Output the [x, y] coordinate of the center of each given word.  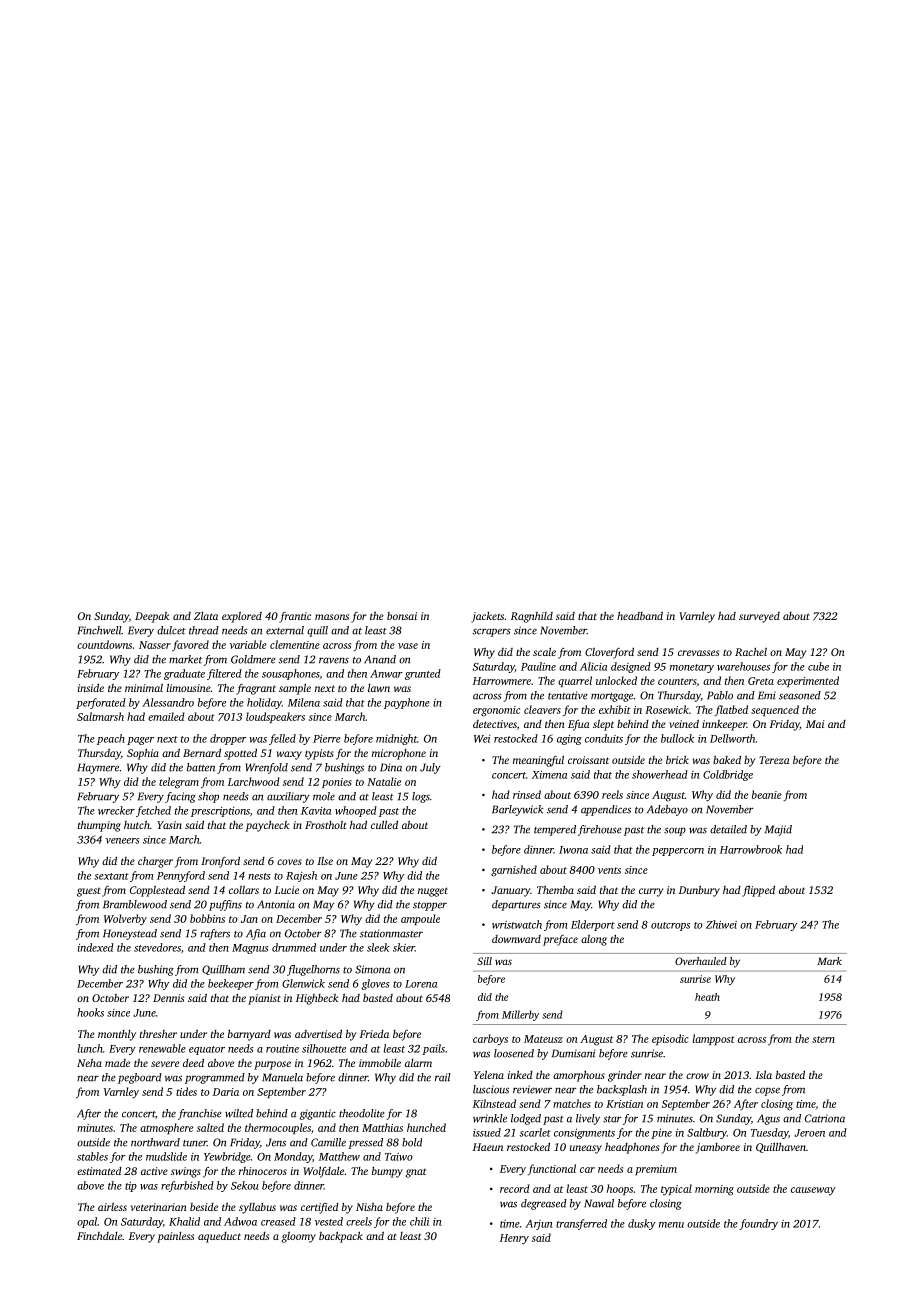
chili [419, 1221]
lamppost [714, 1039]
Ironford [220, 862]
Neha [89, 1063]
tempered [555, 830]
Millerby [520, 1015]
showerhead [660, 774]
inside [91, 688]
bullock [677, 738]
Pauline [538, 666]
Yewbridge [227, 1157]
